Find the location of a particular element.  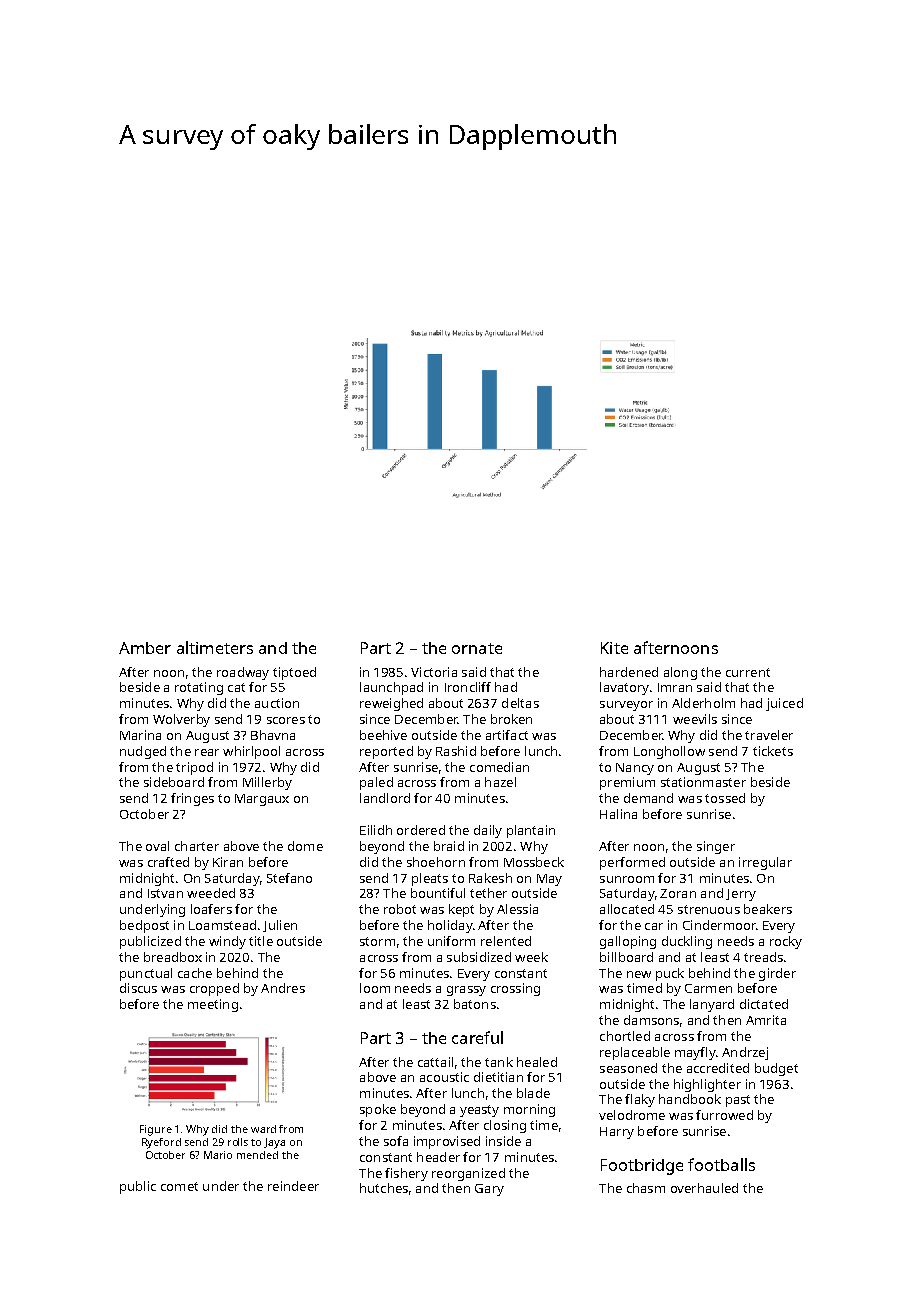

reported is located at coordinates (386, 752).
